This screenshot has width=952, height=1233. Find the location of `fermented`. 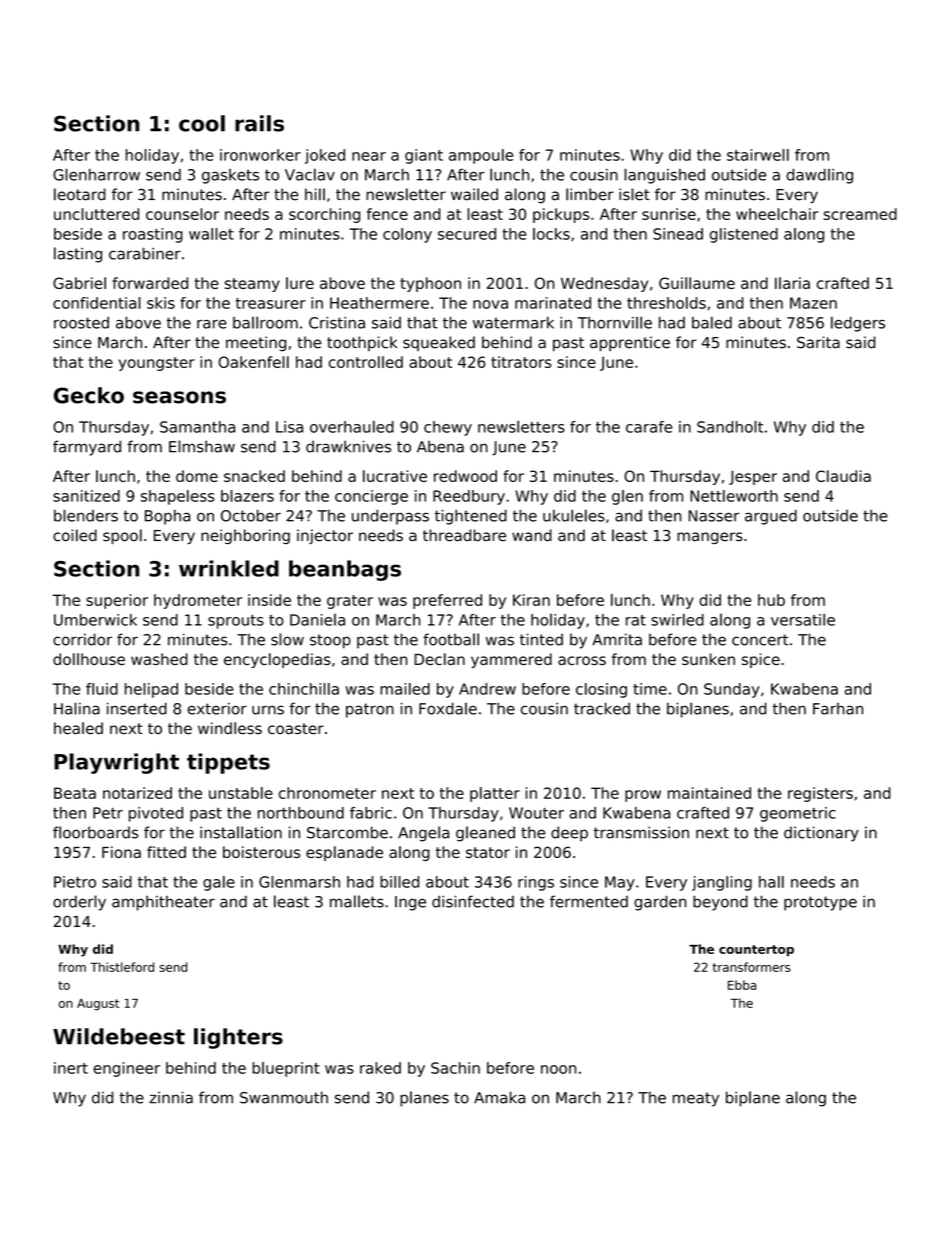

fermented is located at coordinates (589, 901).
